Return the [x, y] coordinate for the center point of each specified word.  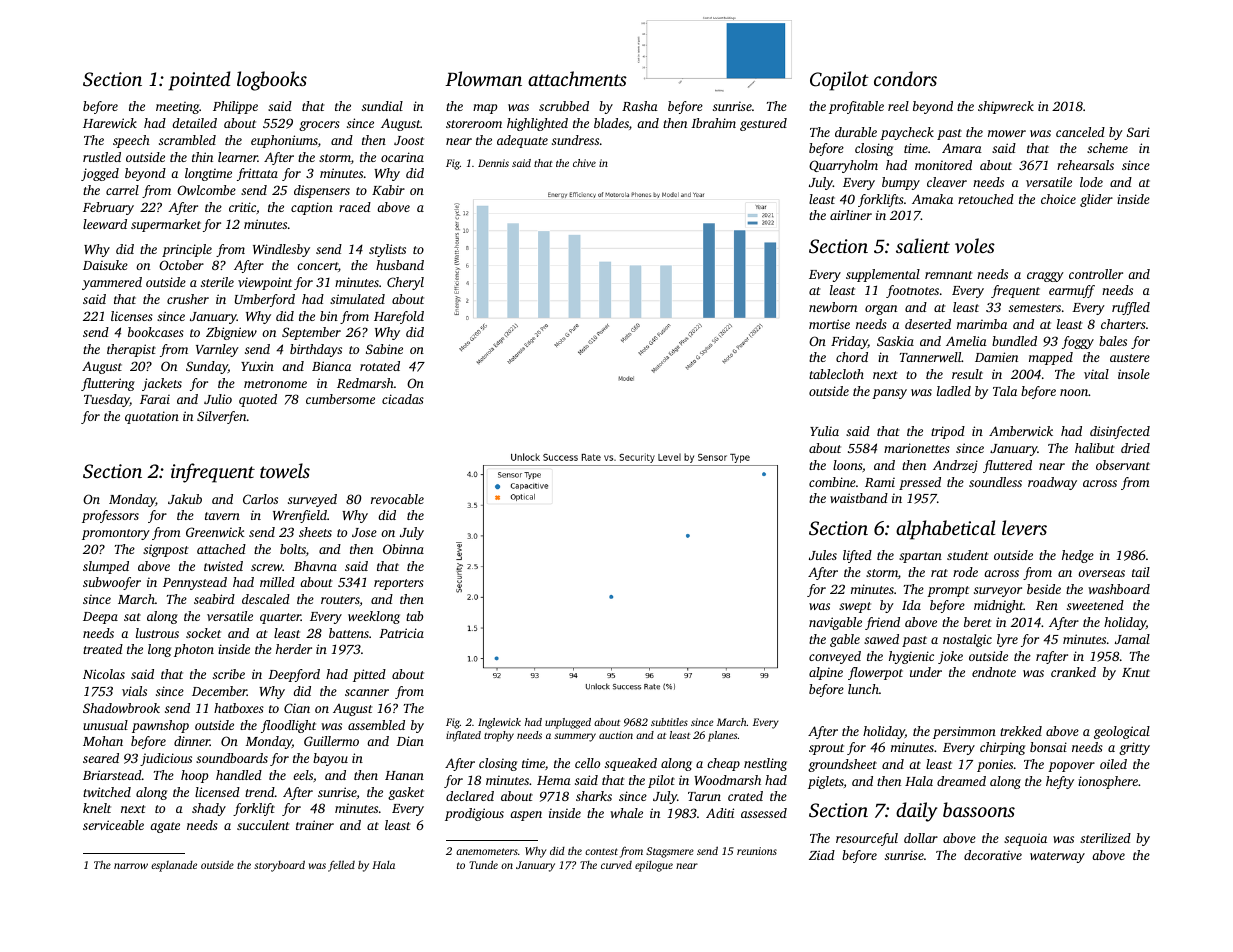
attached [221, 549]
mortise [829, 324]
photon [194, 650]
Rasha [640, 106]
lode [1091, 182]
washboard [1119, 589]
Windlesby [281, 250]
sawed [881, 639]
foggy [1078, 342]
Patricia [401, 633]
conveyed [835, 657]
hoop [194, 776]
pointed [199, 81]
